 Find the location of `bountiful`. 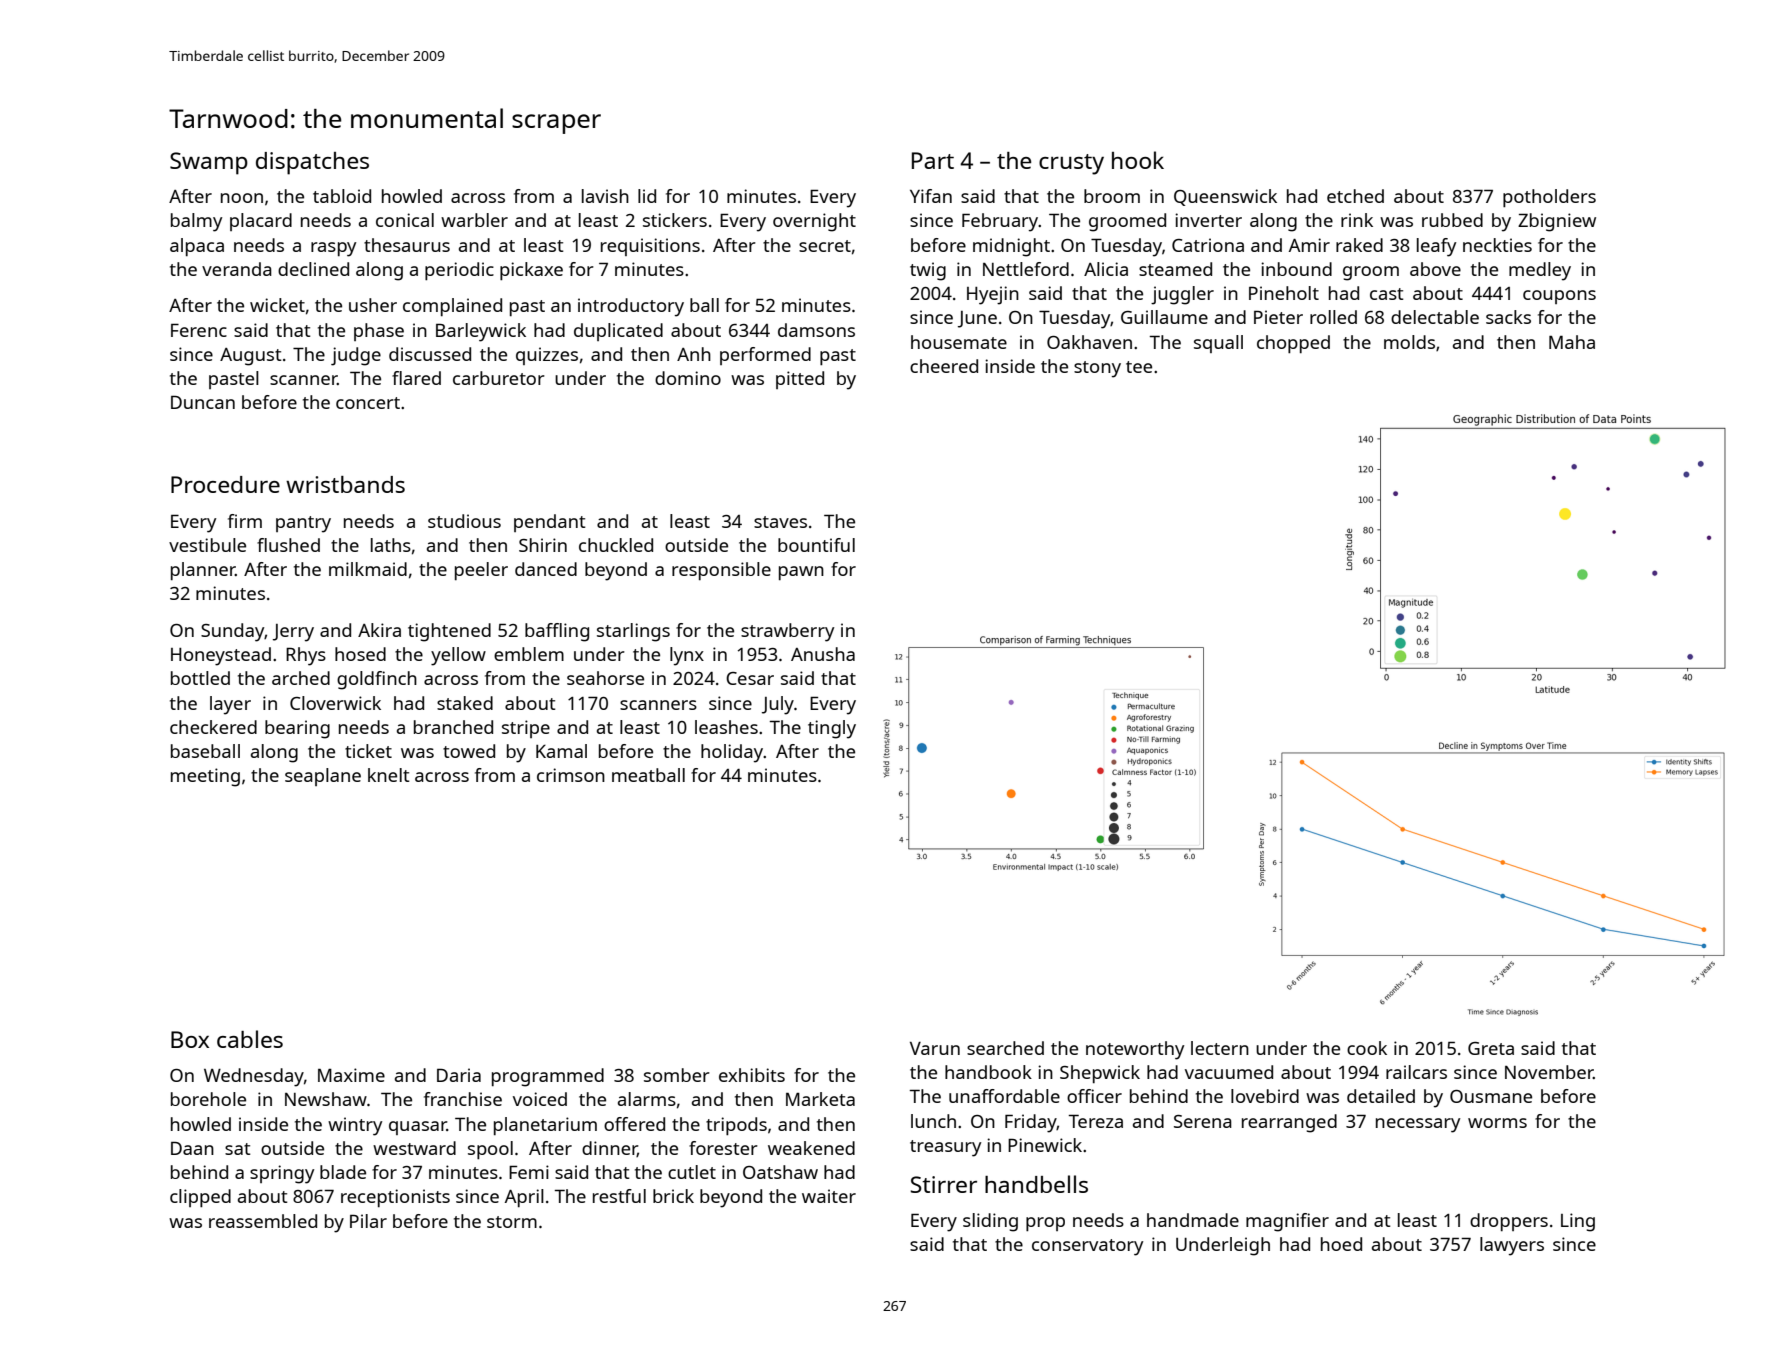

bountiful is located at coordinates (816, 545).
